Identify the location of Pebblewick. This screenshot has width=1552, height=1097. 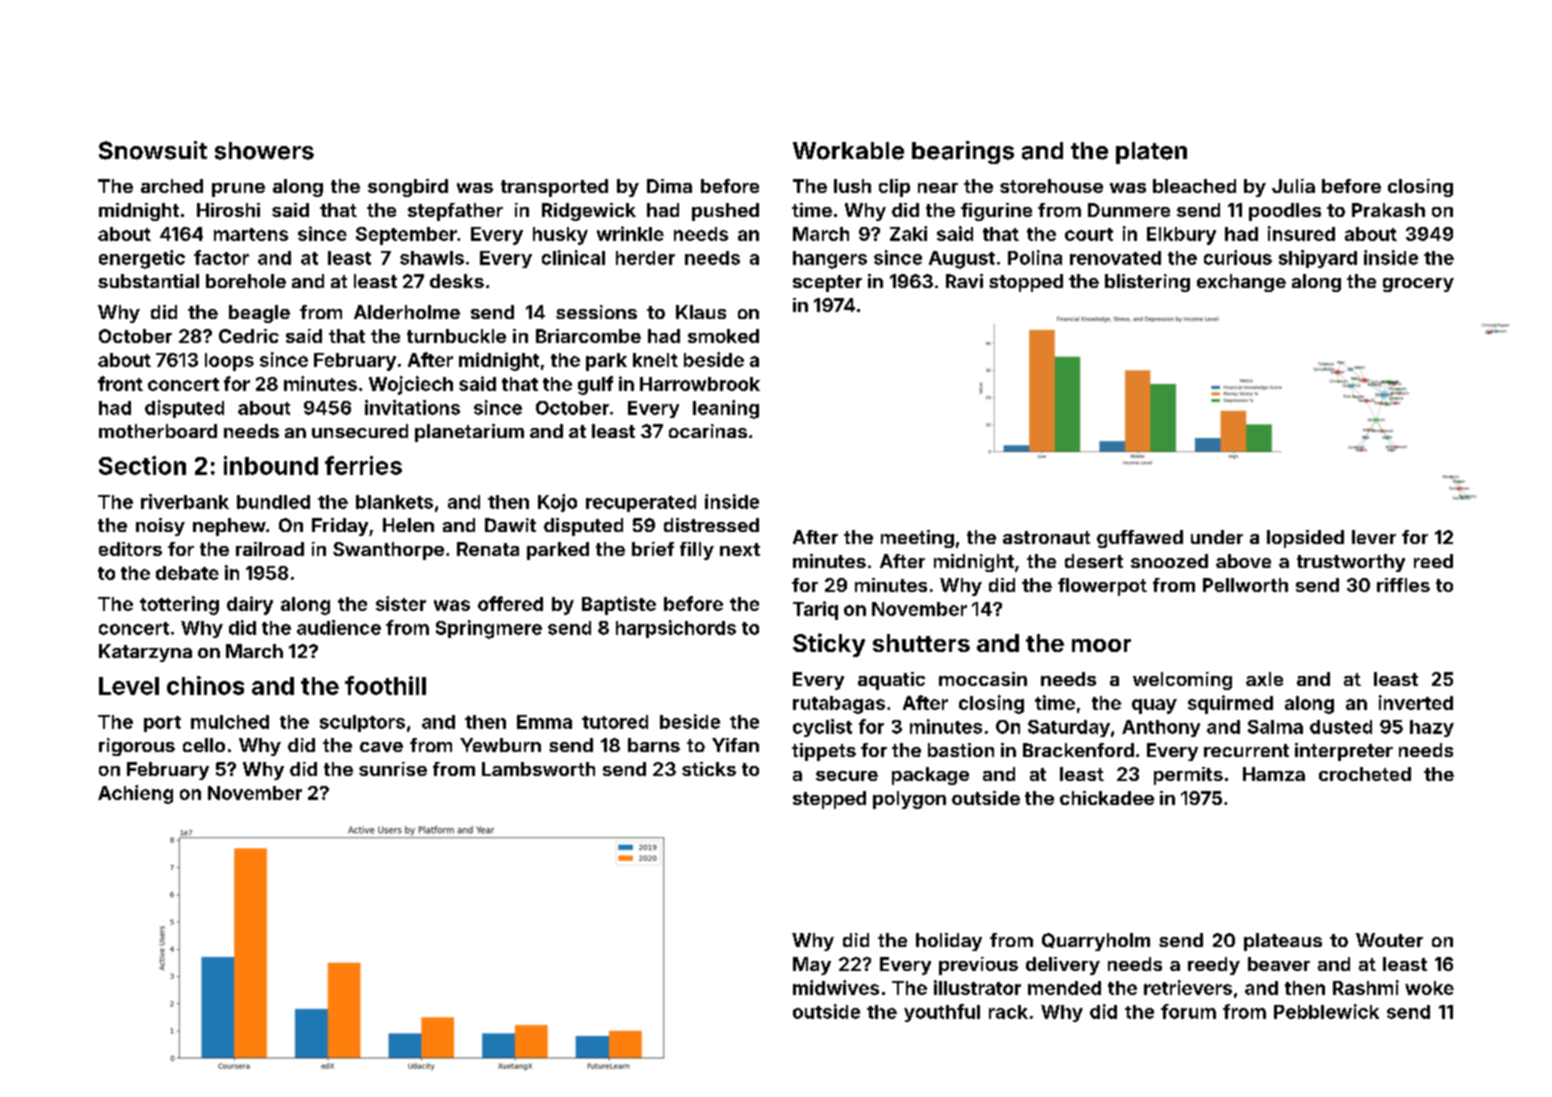
(1326, 1011).
